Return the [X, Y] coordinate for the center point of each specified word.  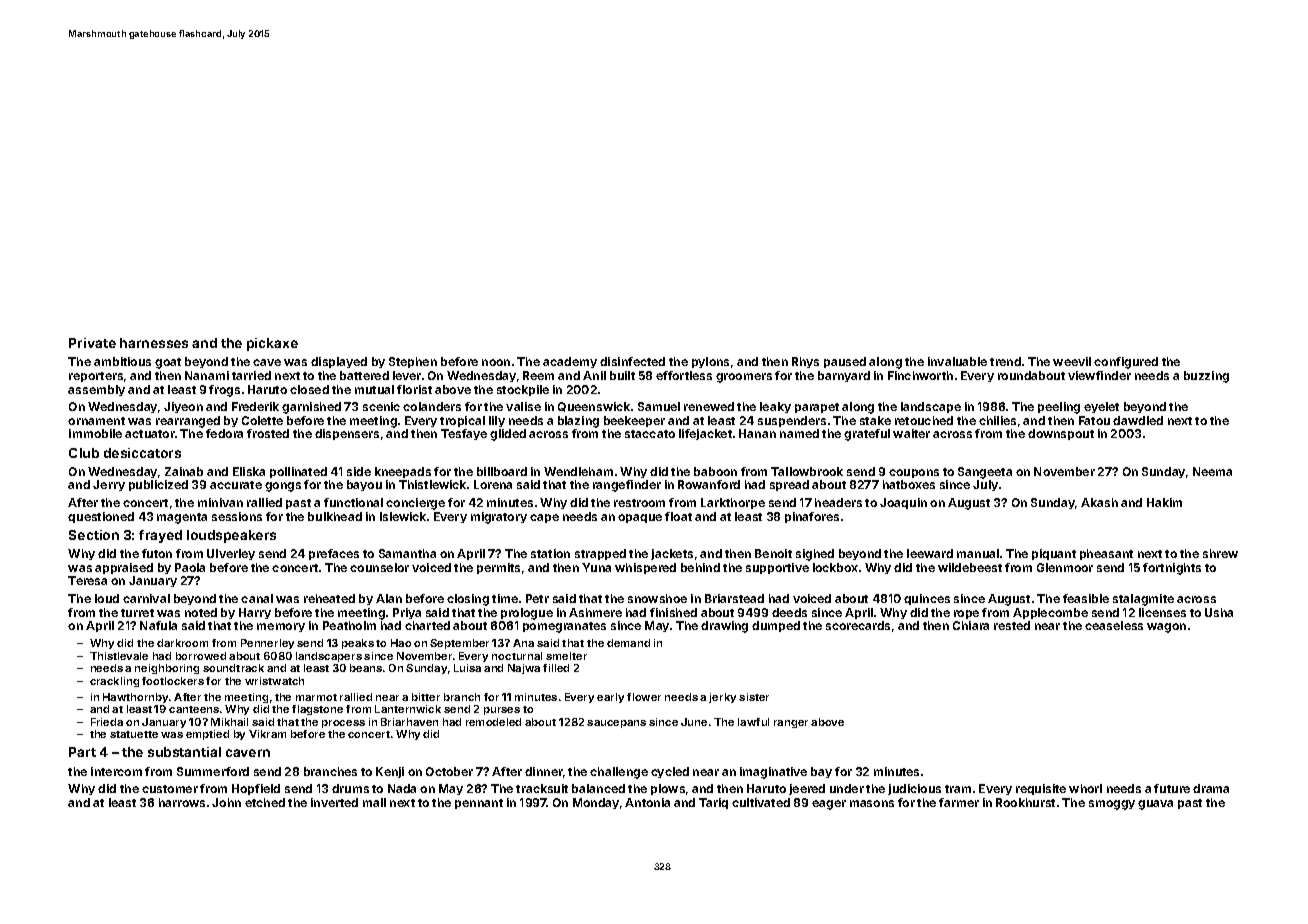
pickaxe [272, 344]
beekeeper [634, 421]
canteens [194, 709]
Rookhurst [1025, 802]
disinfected [632, 361]
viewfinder [1099, 375]
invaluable [957, 361]
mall [374, 802]
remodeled [493, 722]
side [359, 471]
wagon [1166, 628]
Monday [596, 803]
